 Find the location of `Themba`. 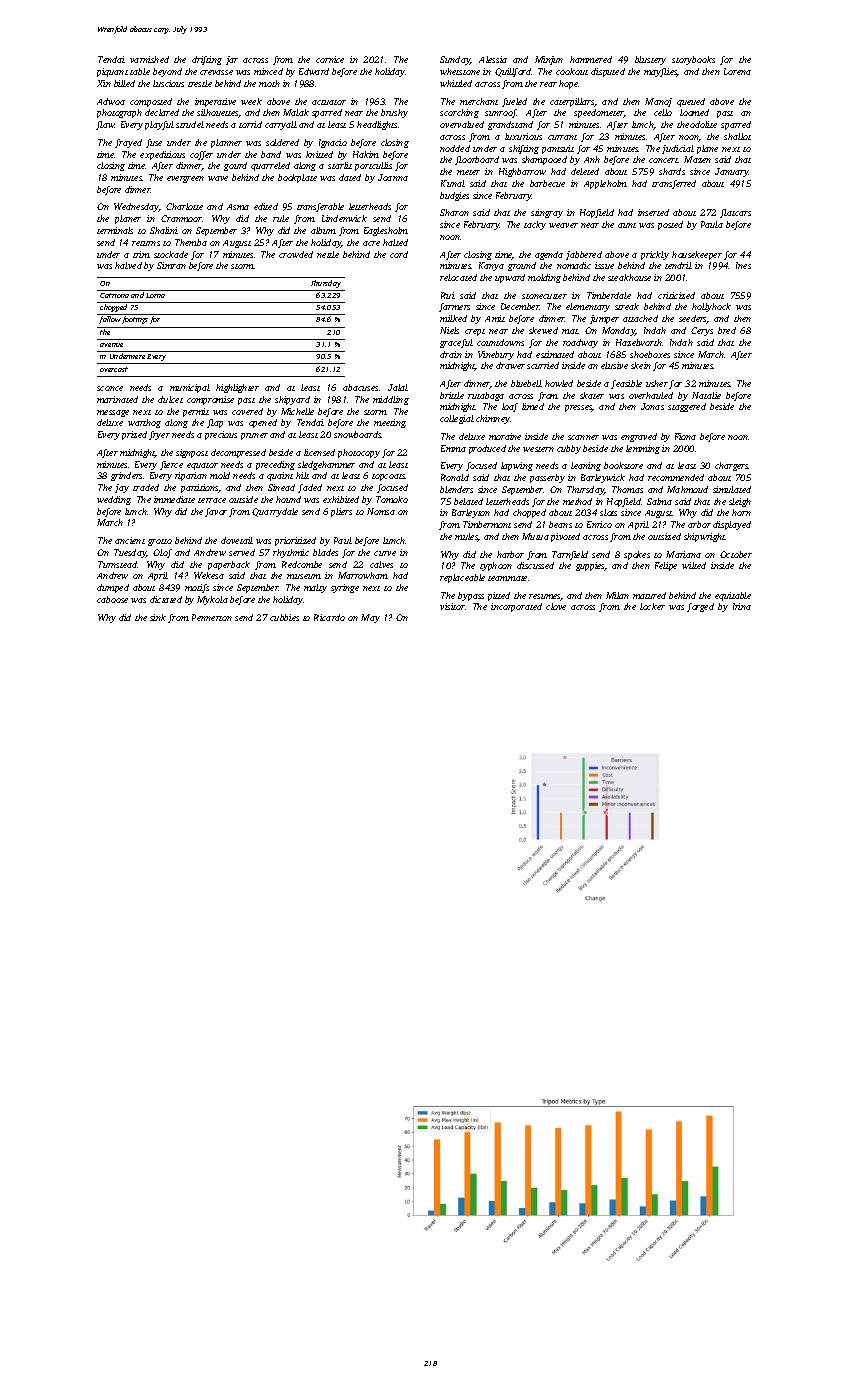

Themba is located at coordinates (191, 242).
